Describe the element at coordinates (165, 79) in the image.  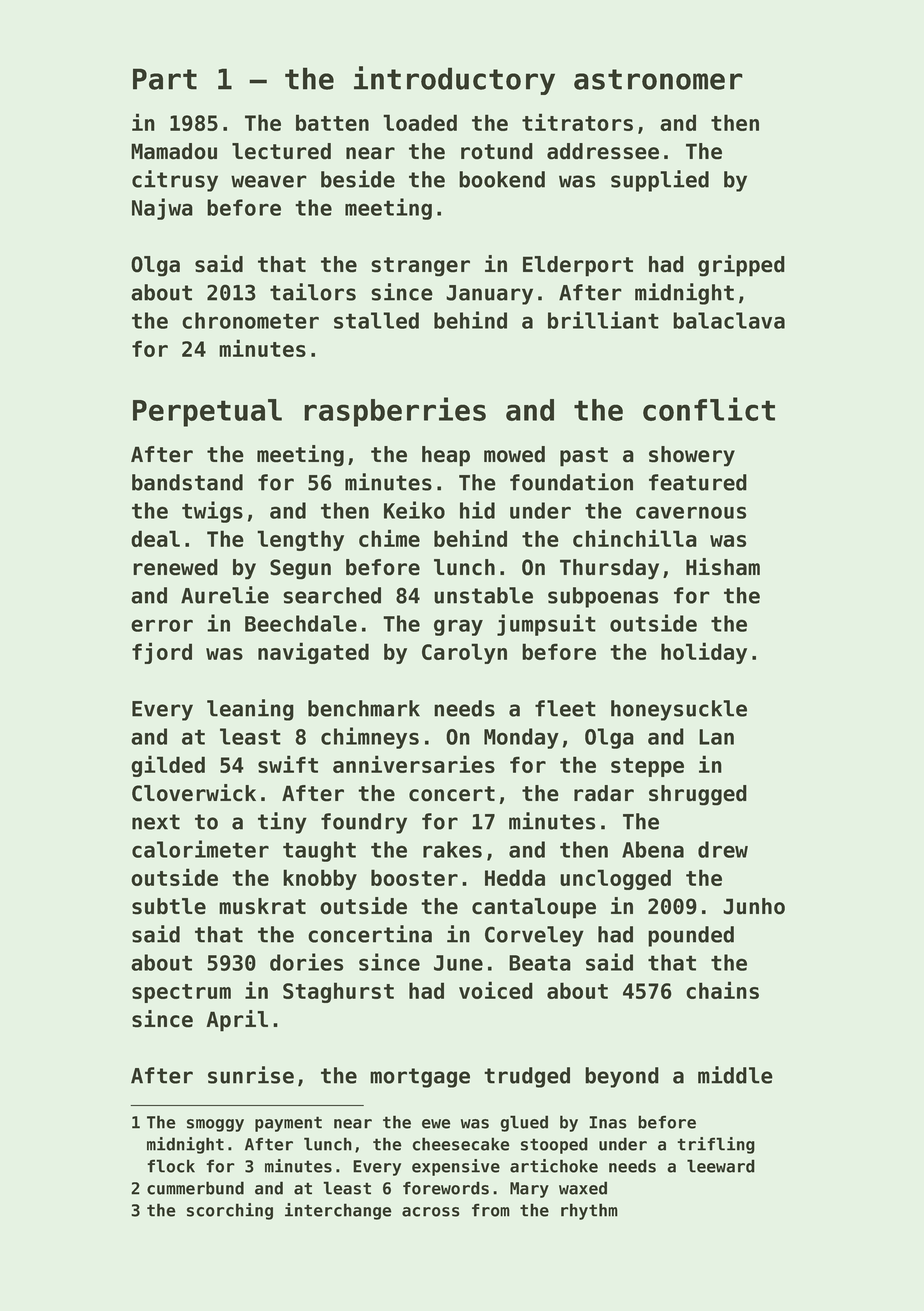
I see `Part` at that location.
